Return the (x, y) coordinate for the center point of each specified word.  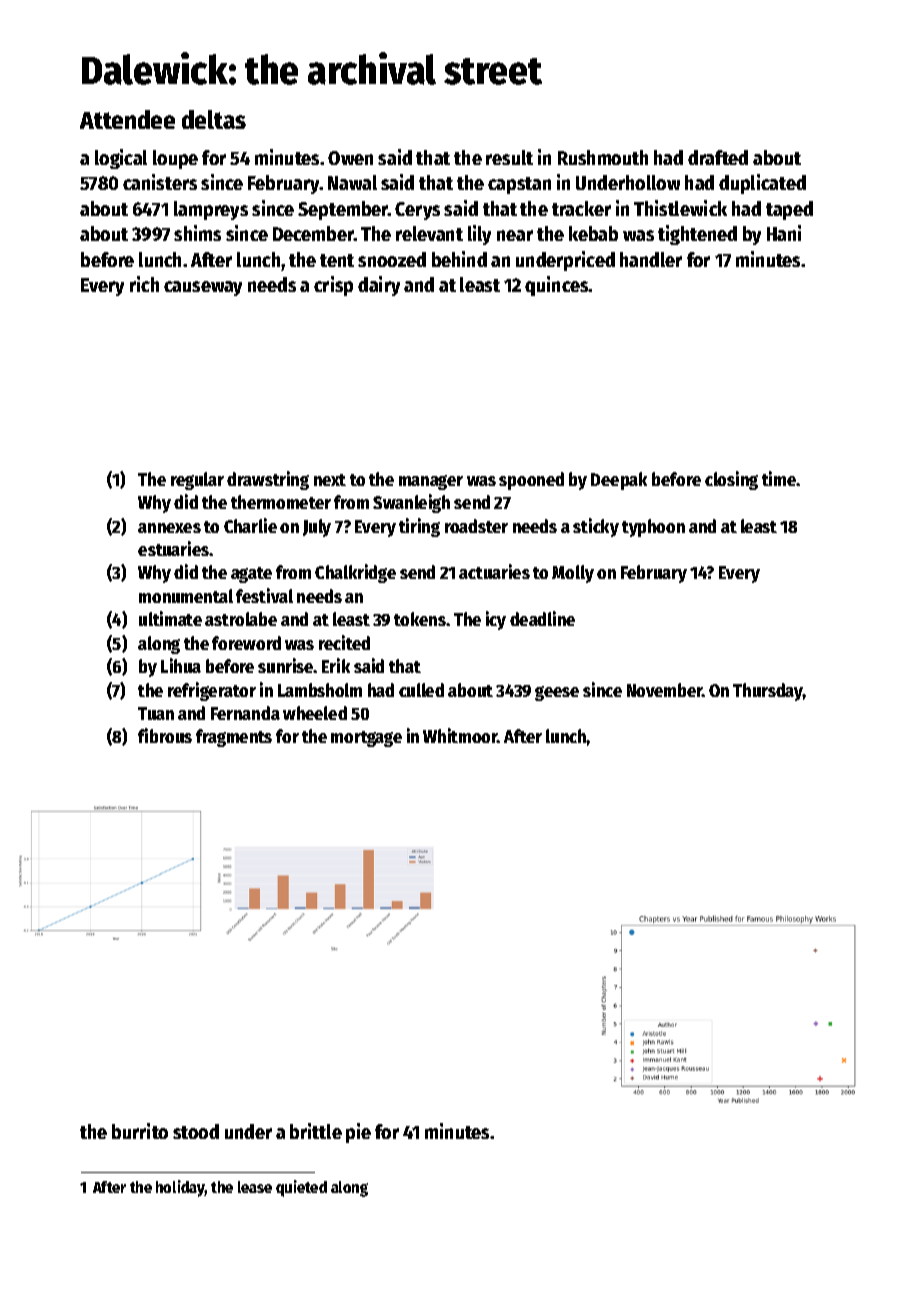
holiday (180, 1188)
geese (557, 693)
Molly (573, 574)
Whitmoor (460, 735)
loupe (175, 159)
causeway (203, 288)
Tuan (156, 713)
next (330, 480)
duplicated (762, 184)
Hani (784, 233)
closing (731, 480)
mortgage (366, 739)
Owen (350, 158)
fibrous (165, 735)
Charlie (250, 525)
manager (431, 482)
